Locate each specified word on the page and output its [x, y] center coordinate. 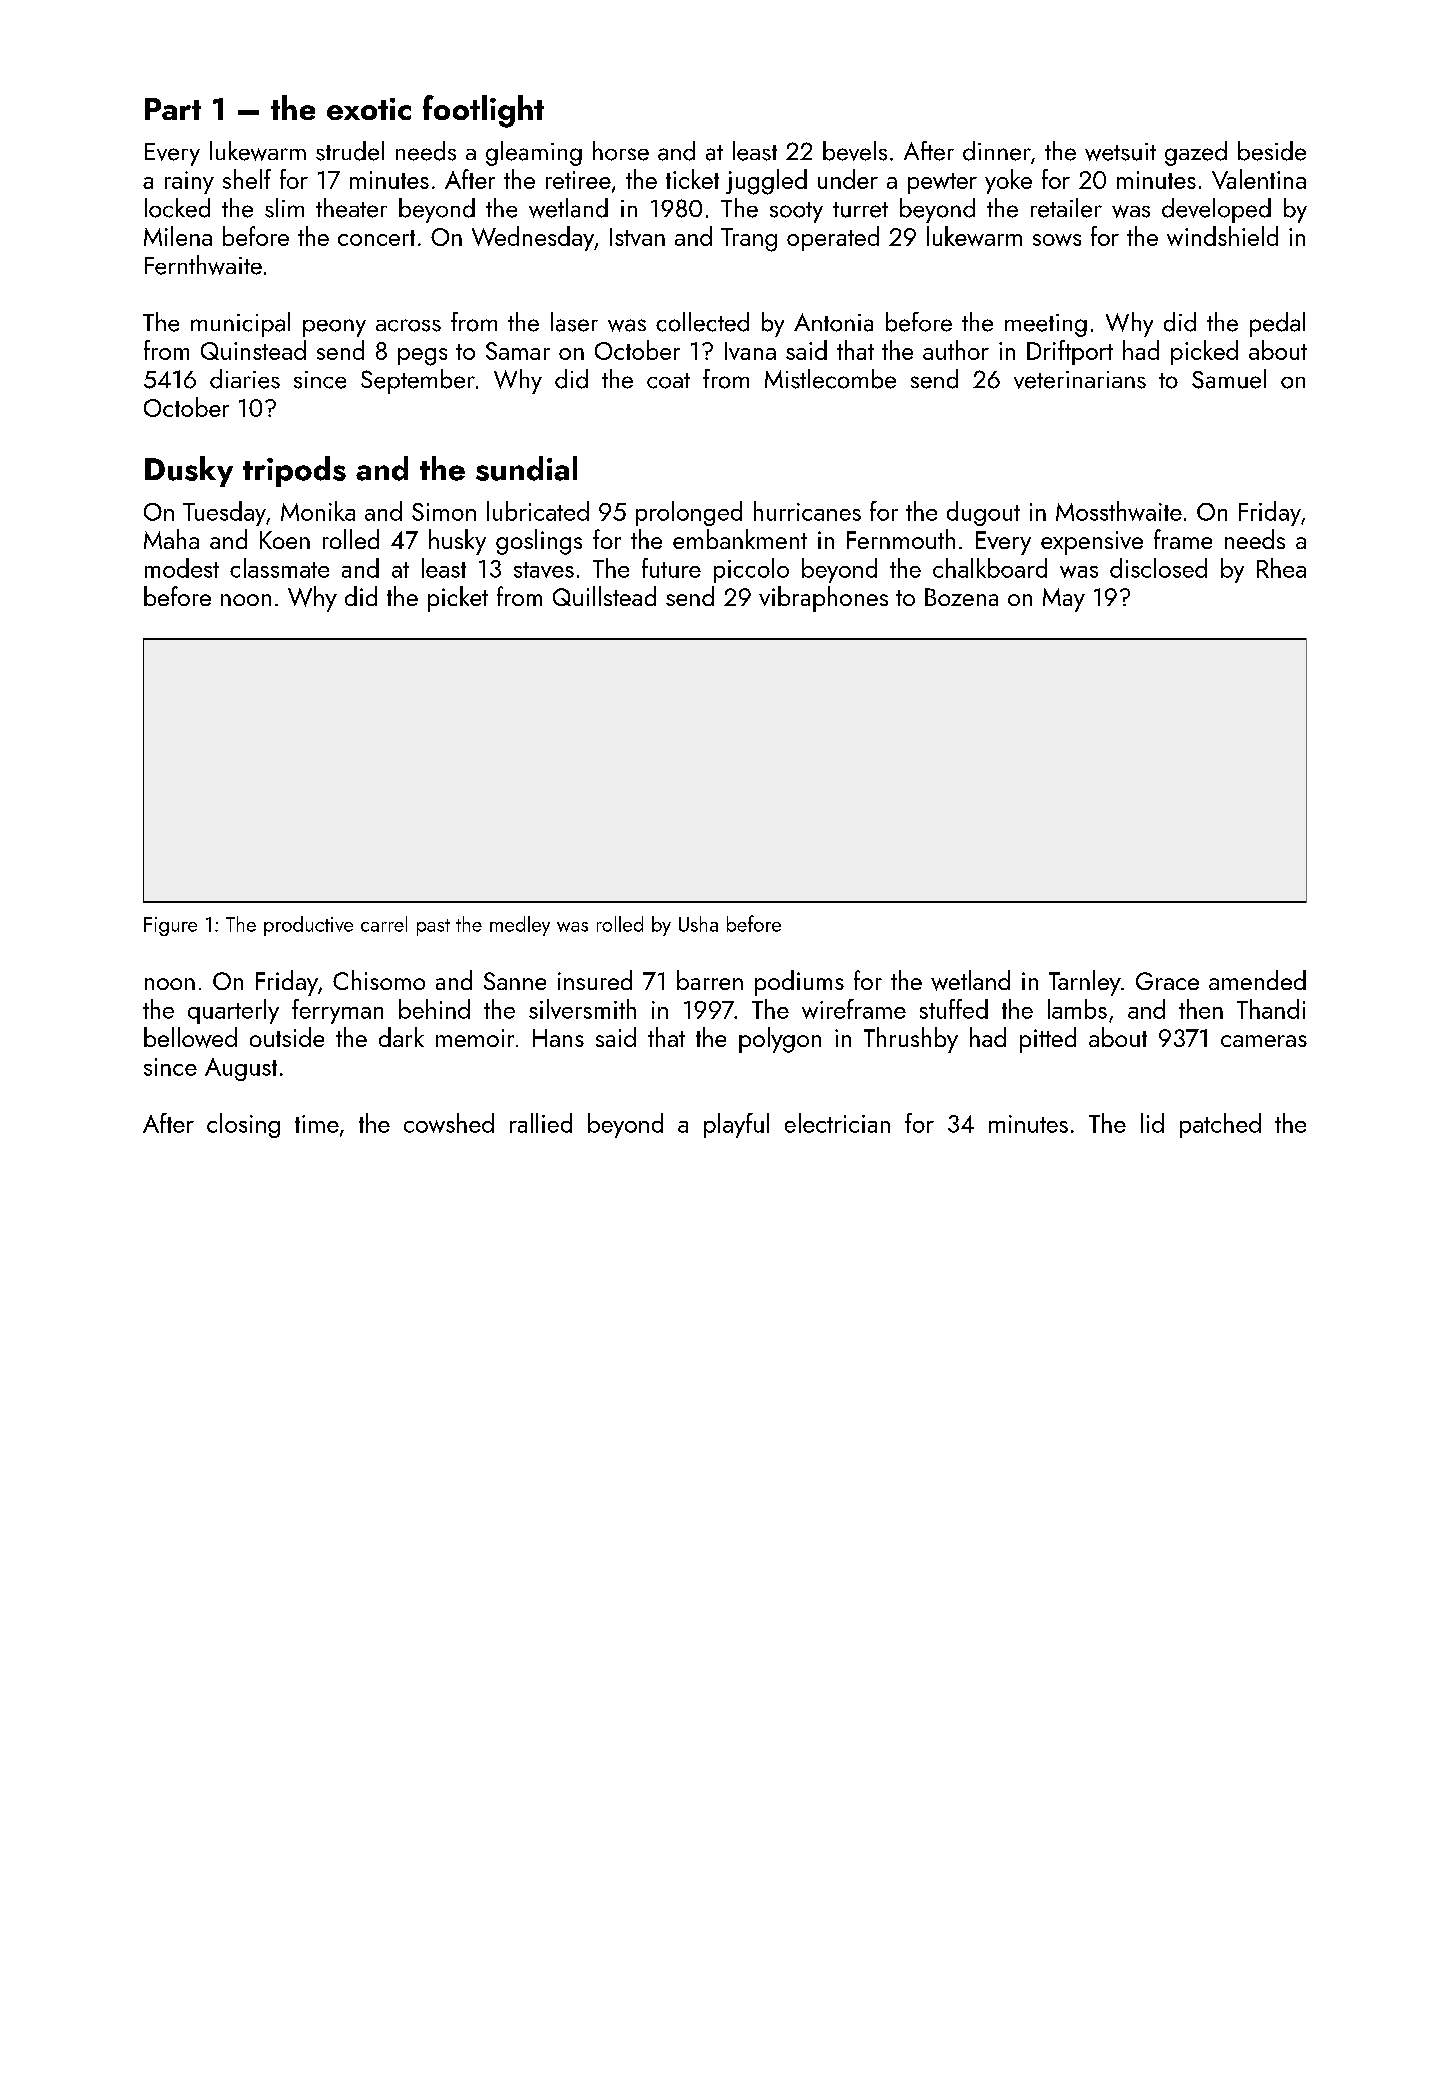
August [241, 1069]
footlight [483, 111]
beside [1272, 151]
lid [1152, 1123]
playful [736, 1125]
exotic [369, 109]
